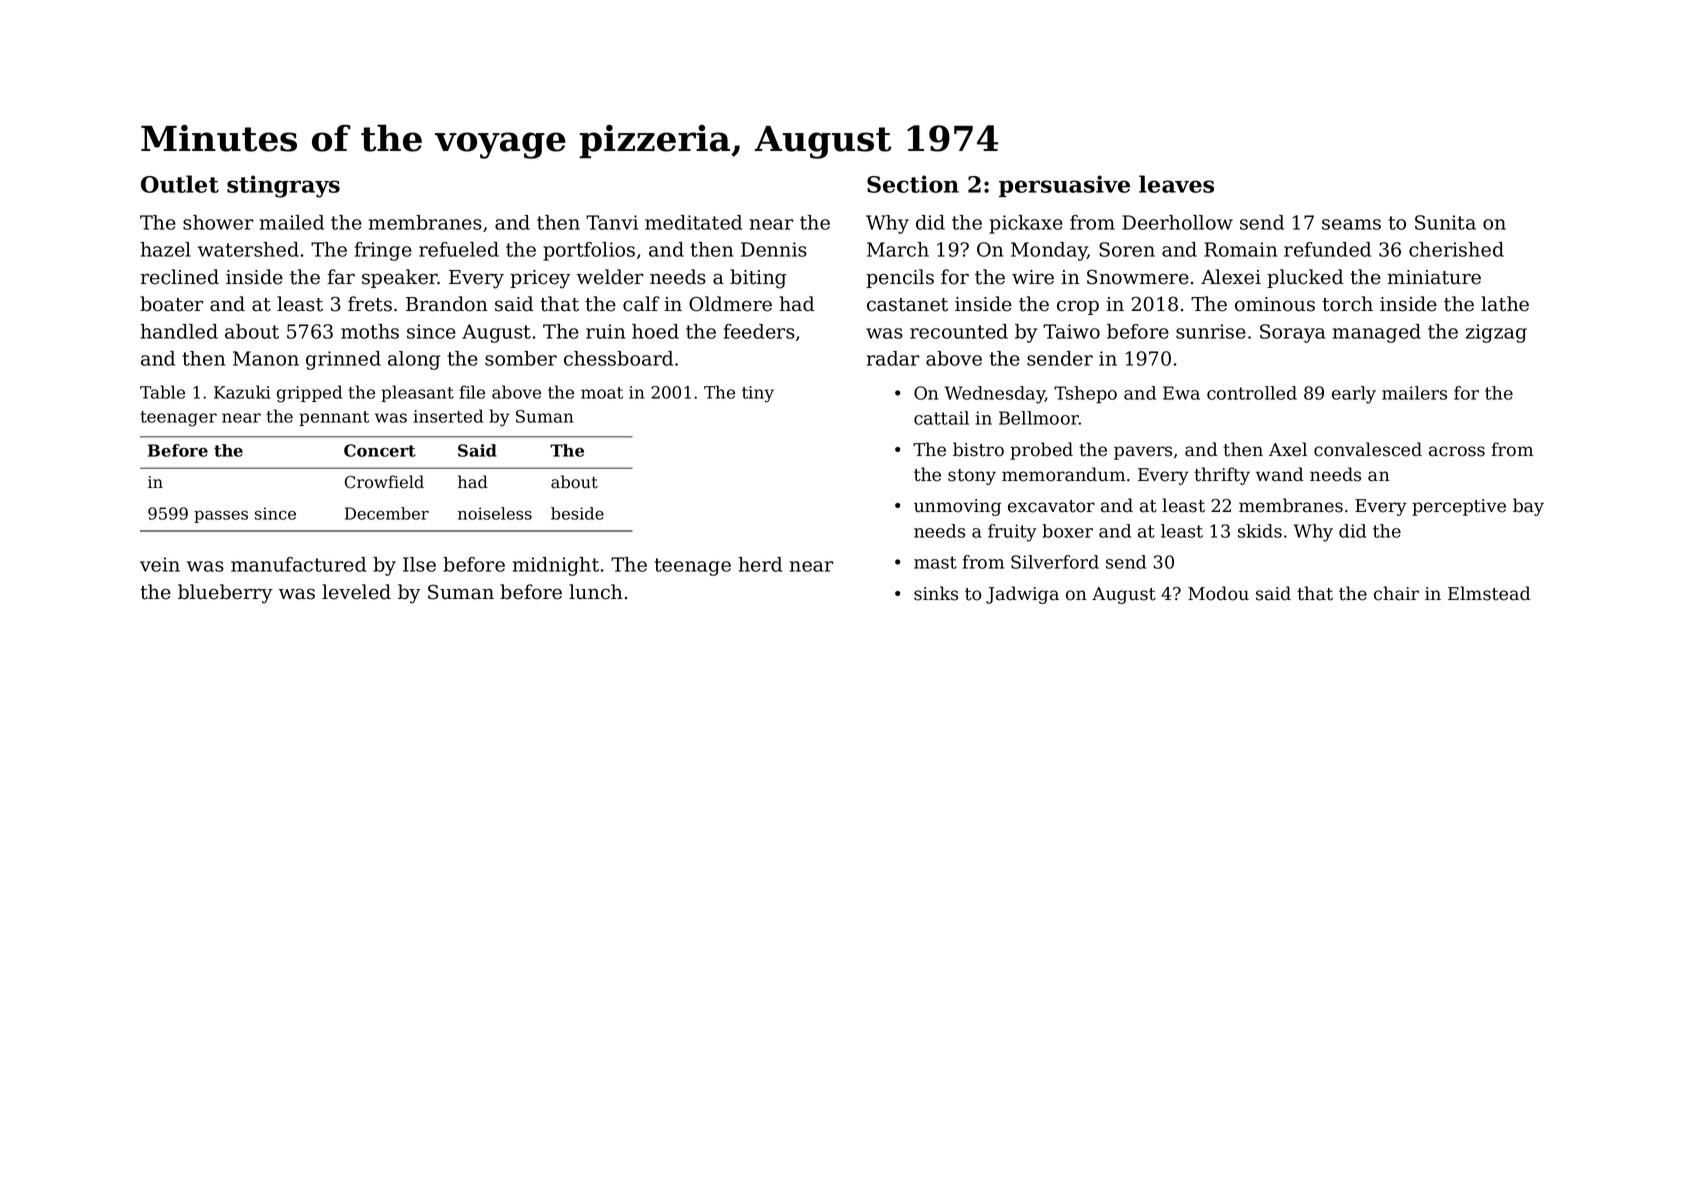 The width and height of the screenshot is (1700, 1202). I want to click on leaves, so click(1176, 184).
